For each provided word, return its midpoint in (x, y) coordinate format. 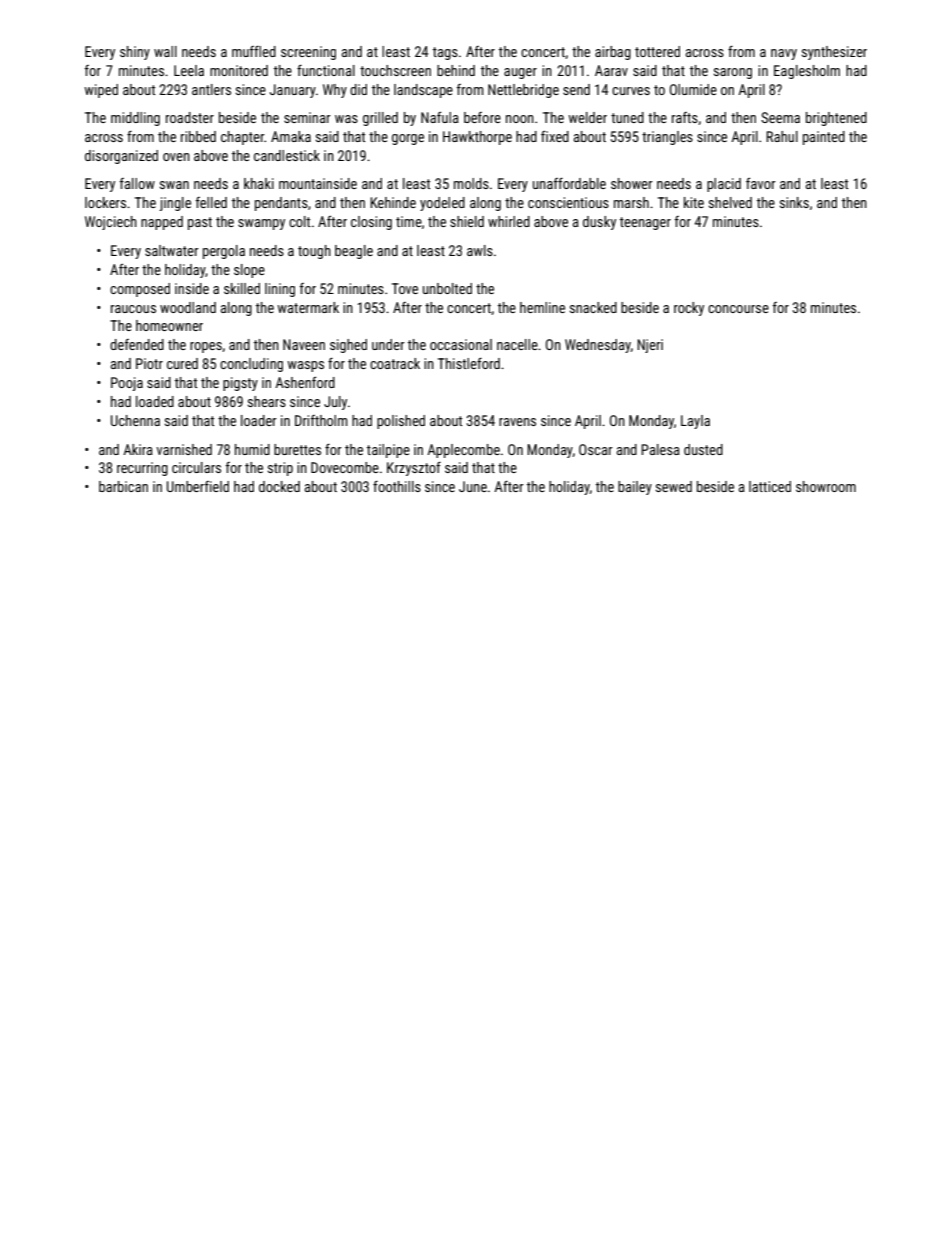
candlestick (287, 155)
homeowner (169, 325)
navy (784, 54)
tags (445, 53)
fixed (555, 136)
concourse (738, 309)
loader (259, 420)
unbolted (447, 288)
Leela (189, 70)
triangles (667, 138)
